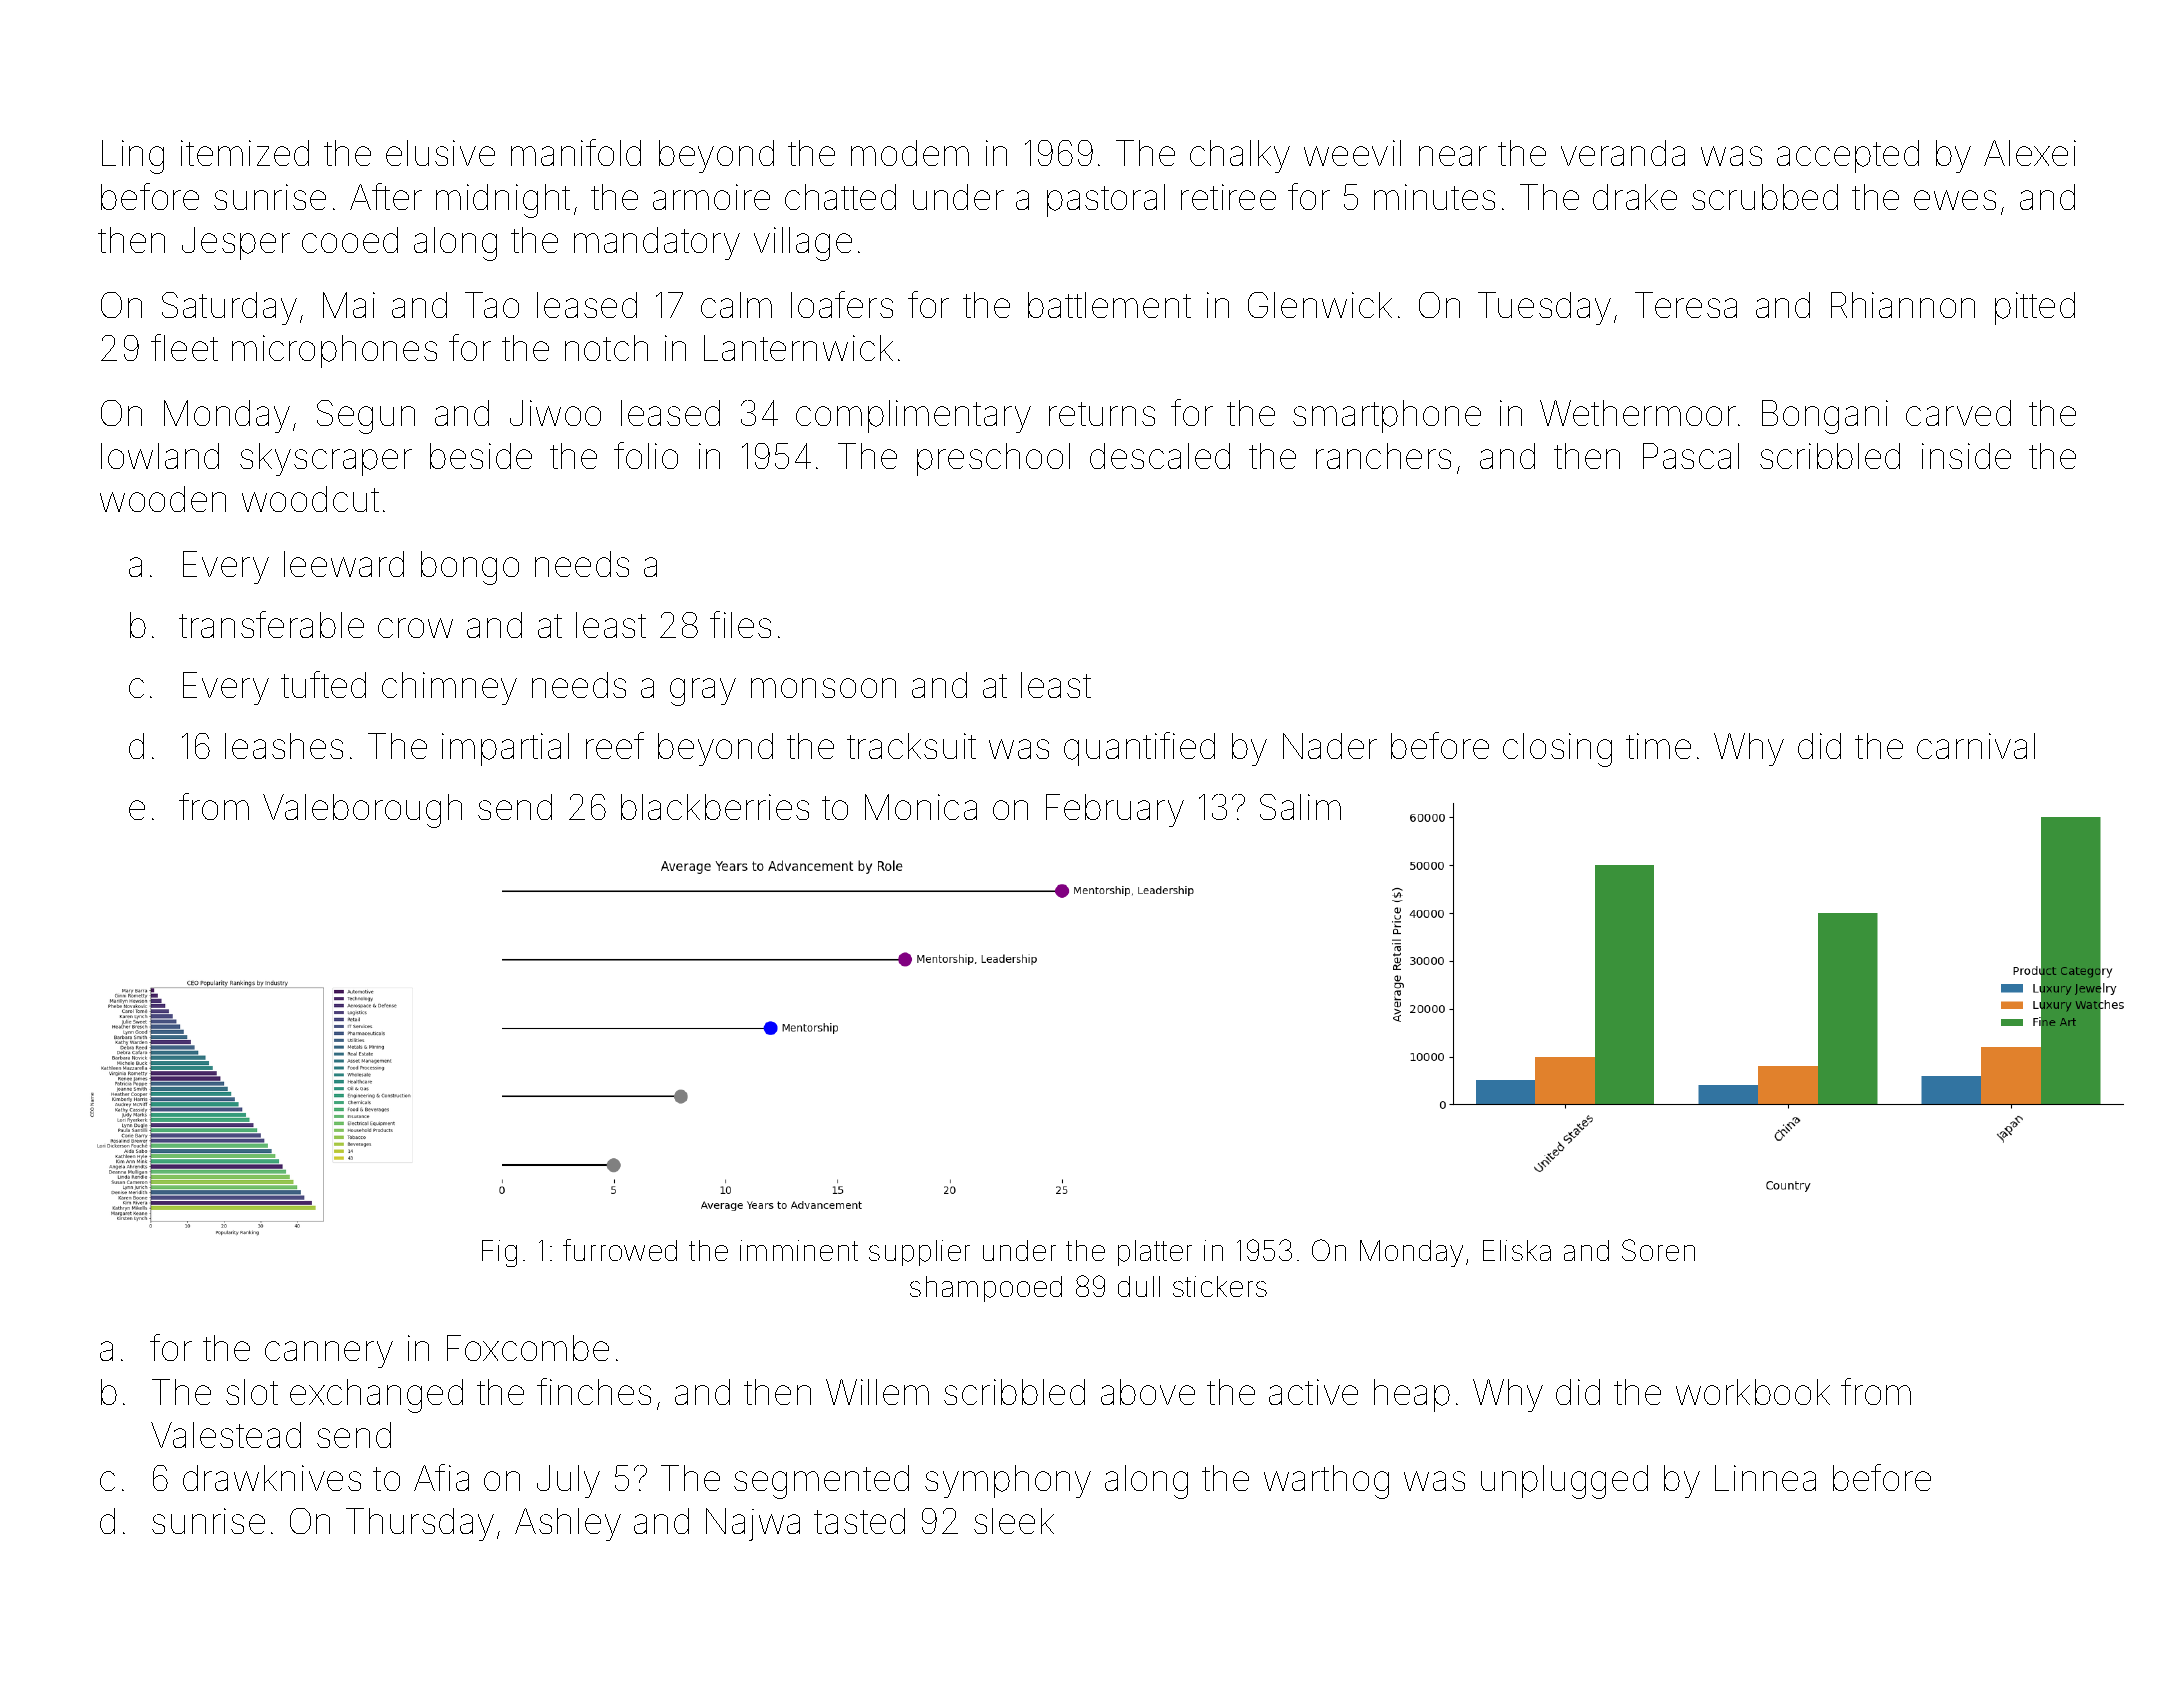 The image size is (2178, 1683). I want to click on Valeborough, so click(362, 811).
